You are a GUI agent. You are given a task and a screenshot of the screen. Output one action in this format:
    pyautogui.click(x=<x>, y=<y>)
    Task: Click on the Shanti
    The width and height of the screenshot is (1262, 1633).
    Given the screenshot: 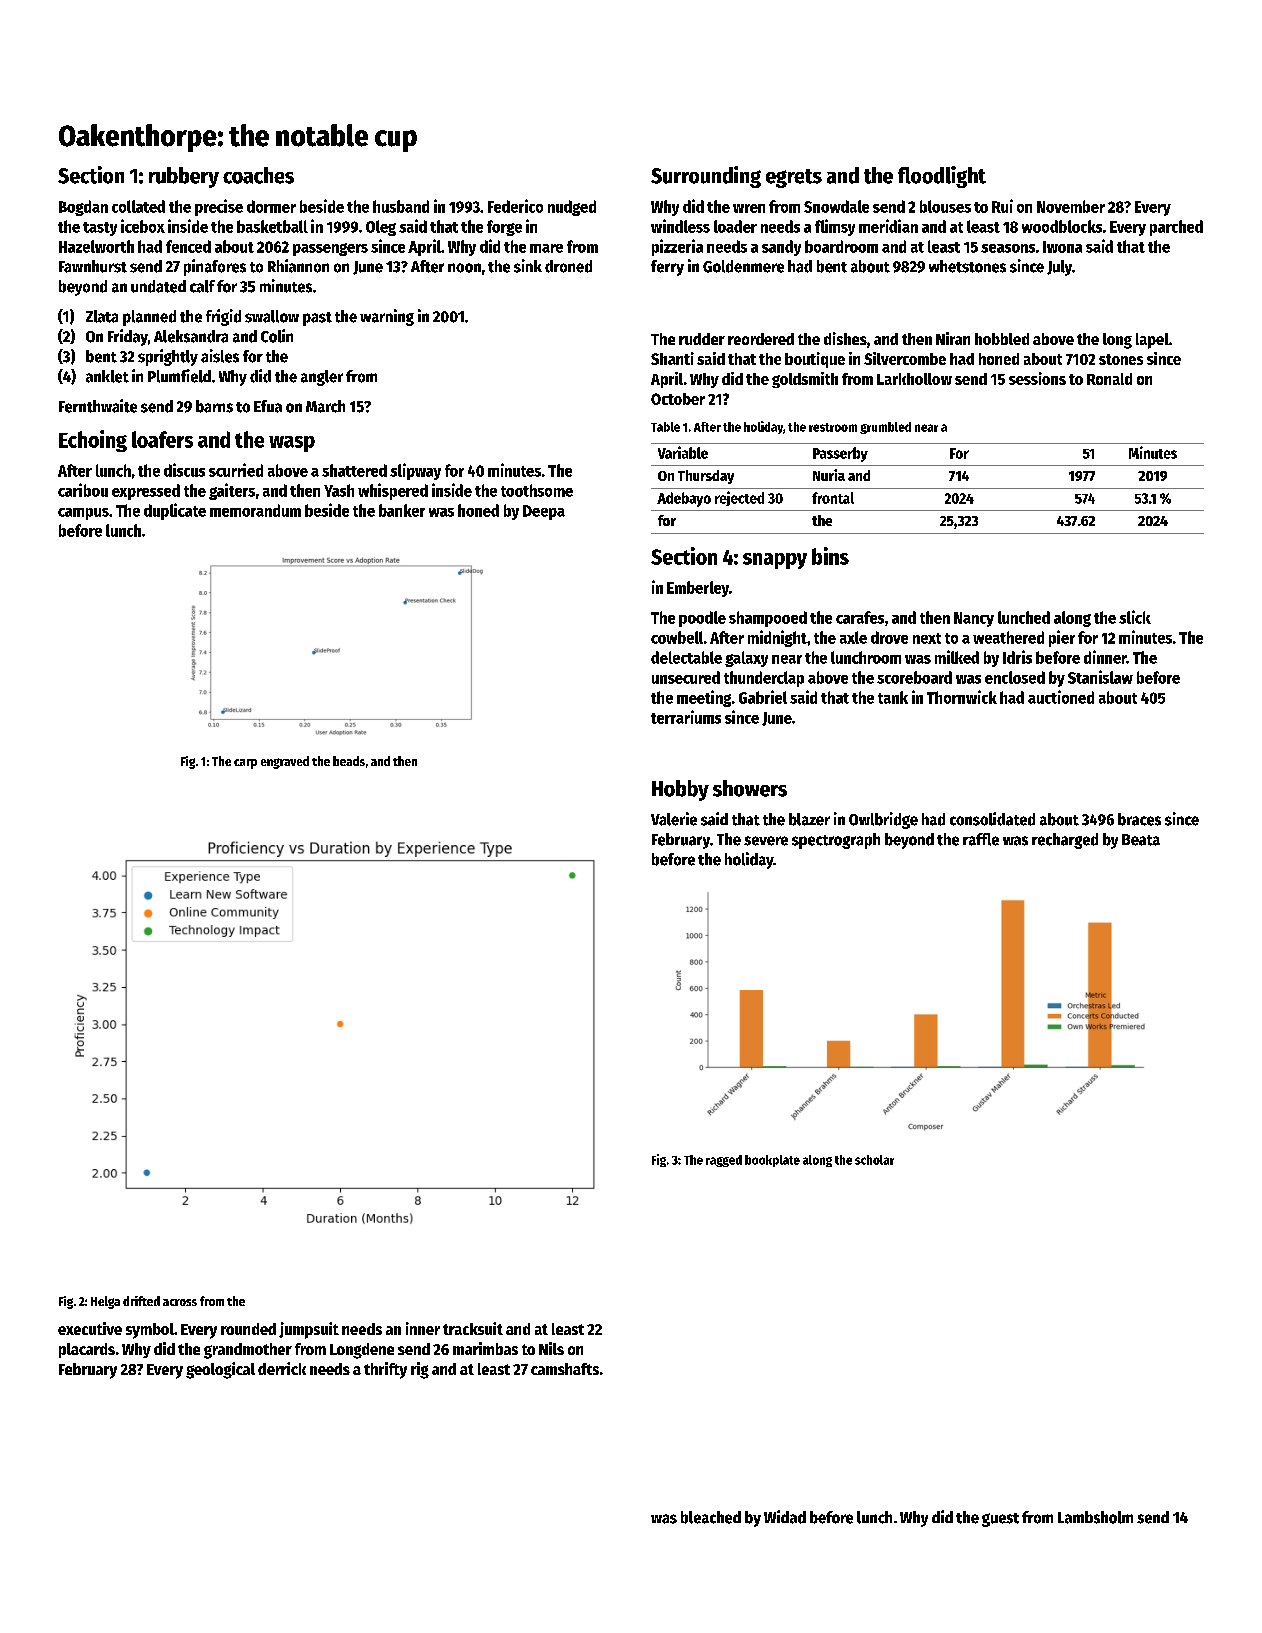 What is the action you would take?
    pyautogui.click(x=672, y=358)
